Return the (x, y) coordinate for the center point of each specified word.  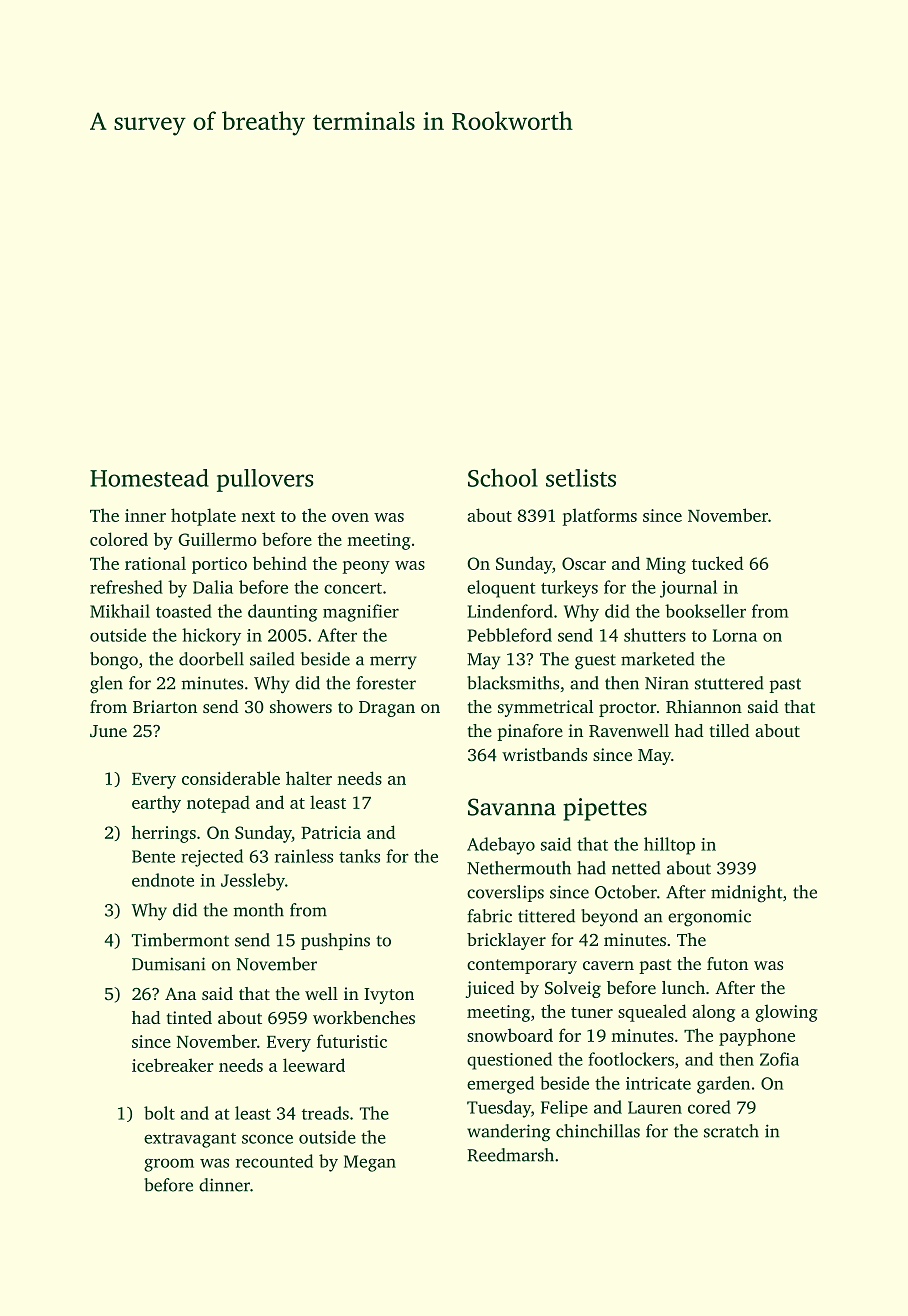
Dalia (213, 587)
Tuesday (499, 1109)
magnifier (361, 613)
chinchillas (598, 1131)
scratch (731, 1131)
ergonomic (709, 918)
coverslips (505, 893)
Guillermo (217, 539)
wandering (509, 1133)
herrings (164, 834)
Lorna (735, 635)
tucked (717, 563)
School (503, 477)
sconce (267, 1139)
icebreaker (173, 1065)
